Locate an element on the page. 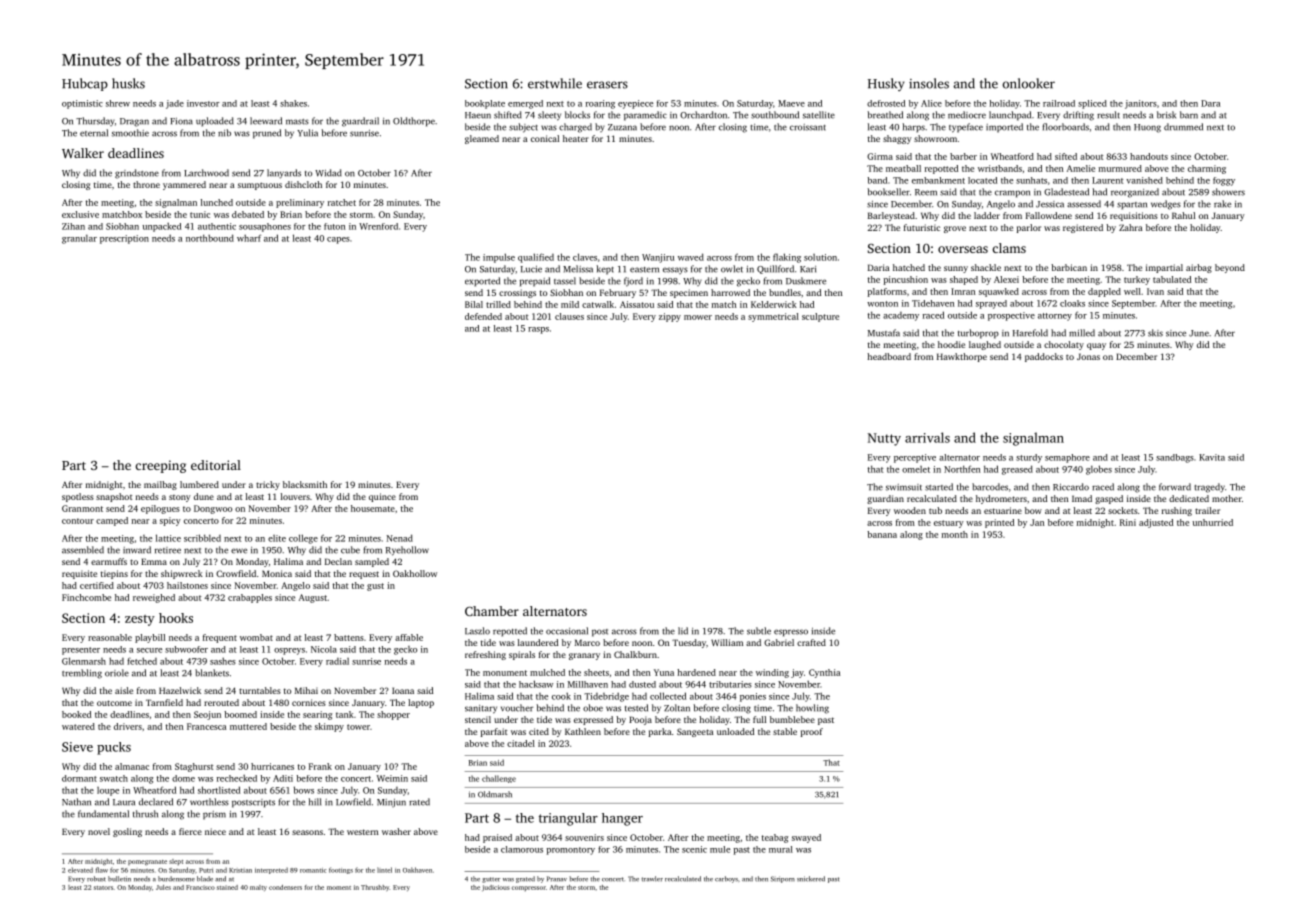 This image has width=1308, height=924. creeping is located at coordinates (161, 466).
